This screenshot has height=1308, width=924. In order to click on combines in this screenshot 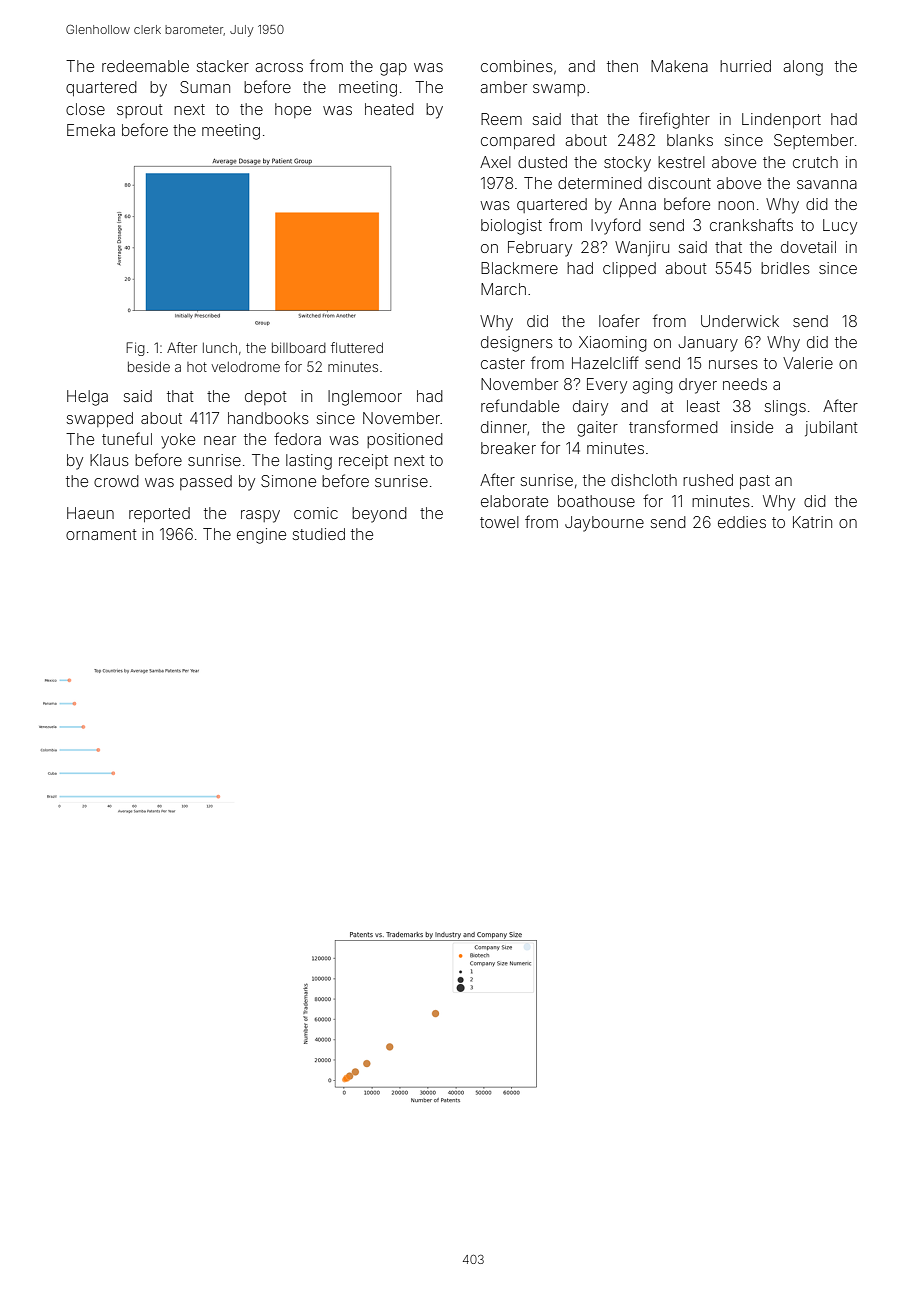, I will do `click(517, 66)`.
